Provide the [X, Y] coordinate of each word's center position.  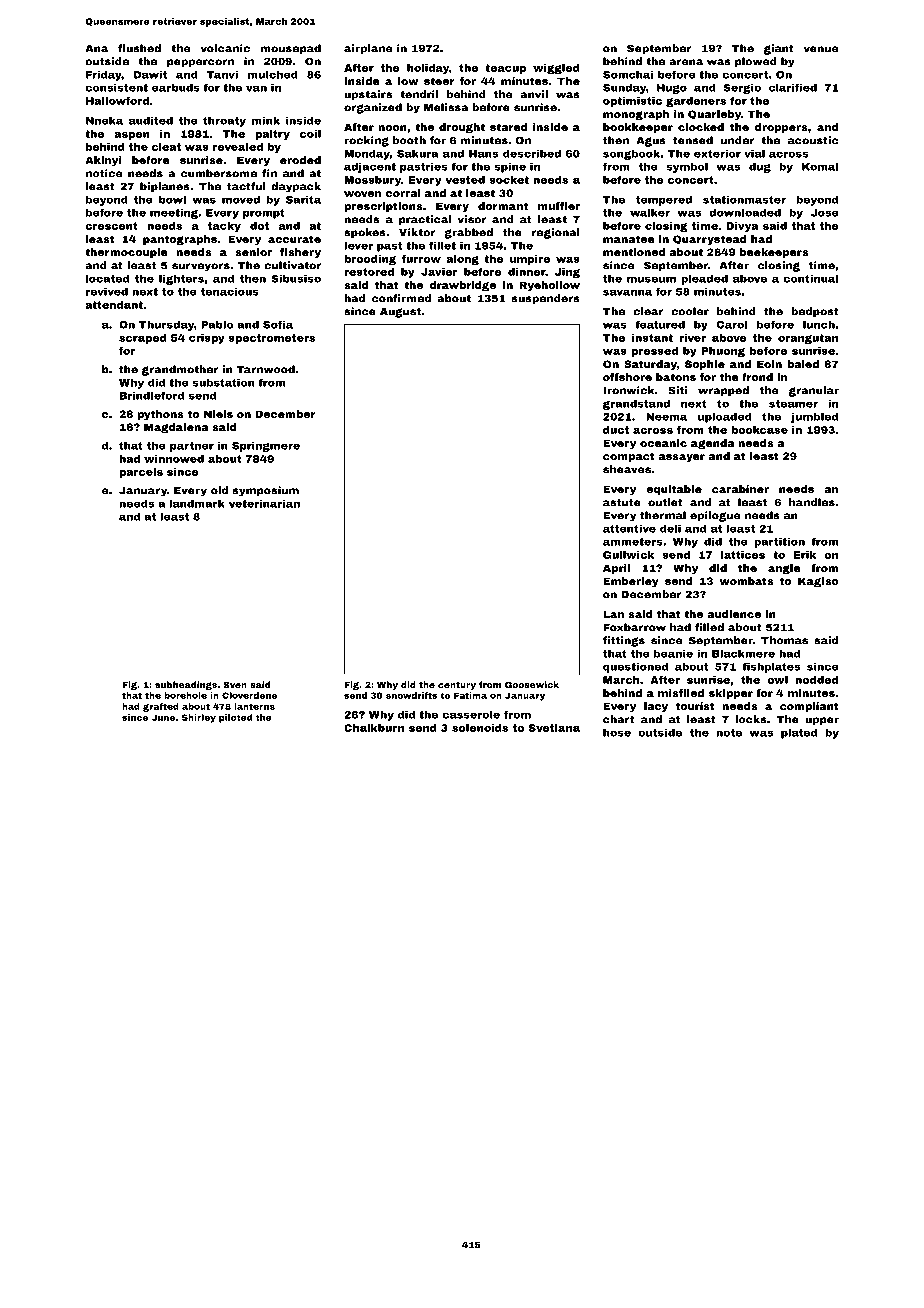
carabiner [740, 489]
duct [616, 430]
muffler [559, 206]
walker [650, 213]
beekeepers [774, 253]
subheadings [186, 685]
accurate [294, 239]
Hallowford [117, 101]
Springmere [266, 447]
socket [509, 180]
